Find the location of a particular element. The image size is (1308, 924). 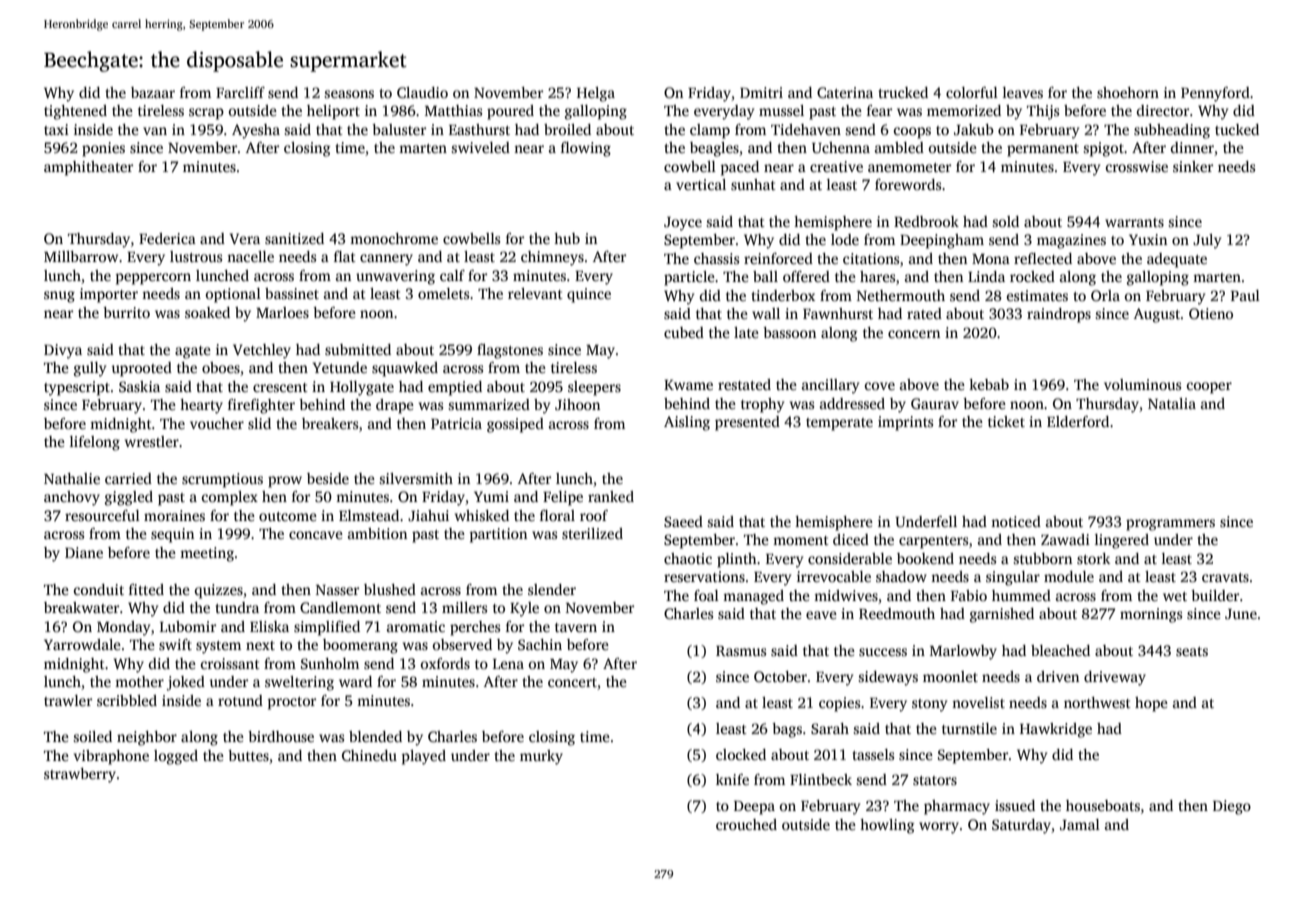

noticed is located at coordinates (1016, 521).
